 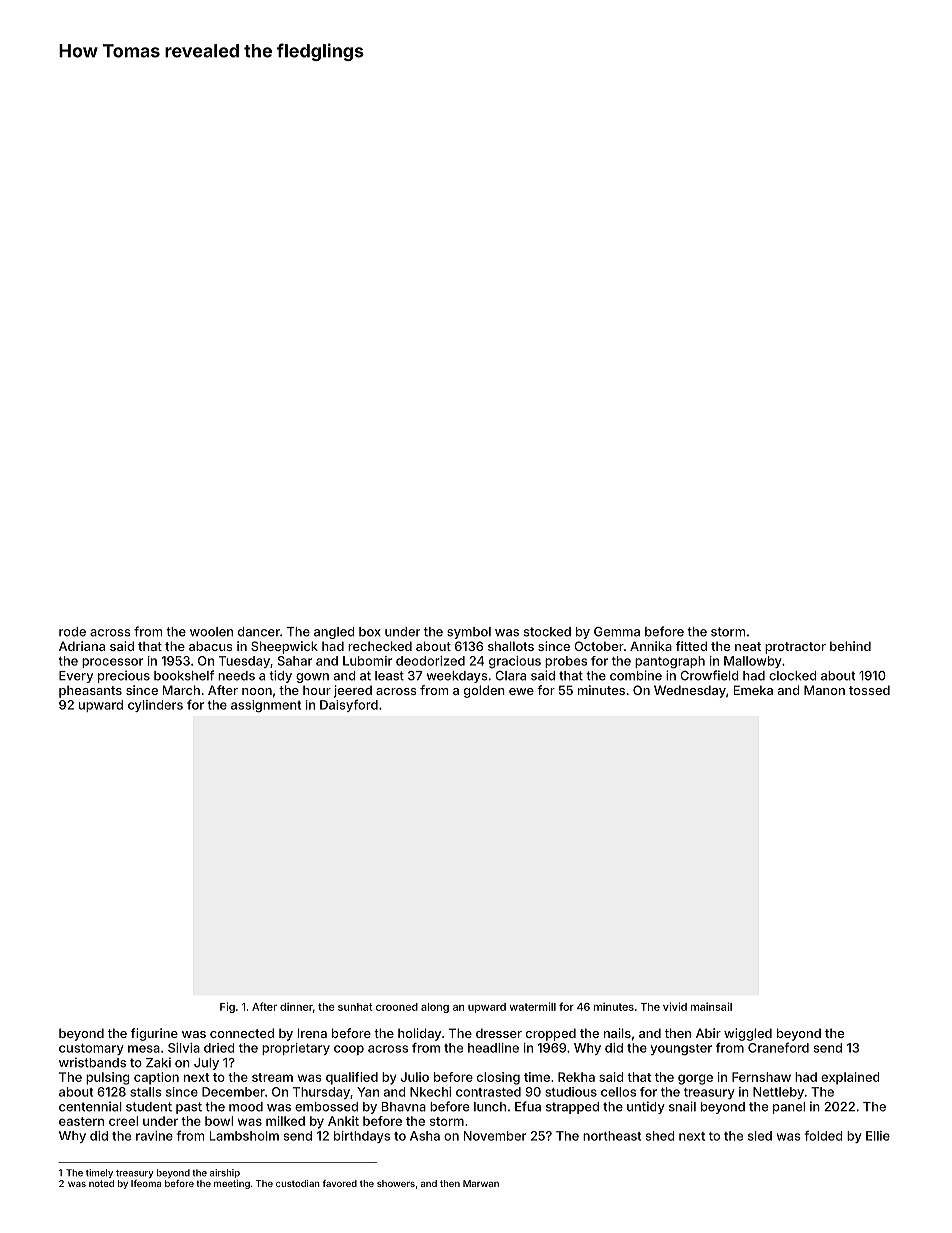 I want to click on dinner, so click(x=296, y=1007).
